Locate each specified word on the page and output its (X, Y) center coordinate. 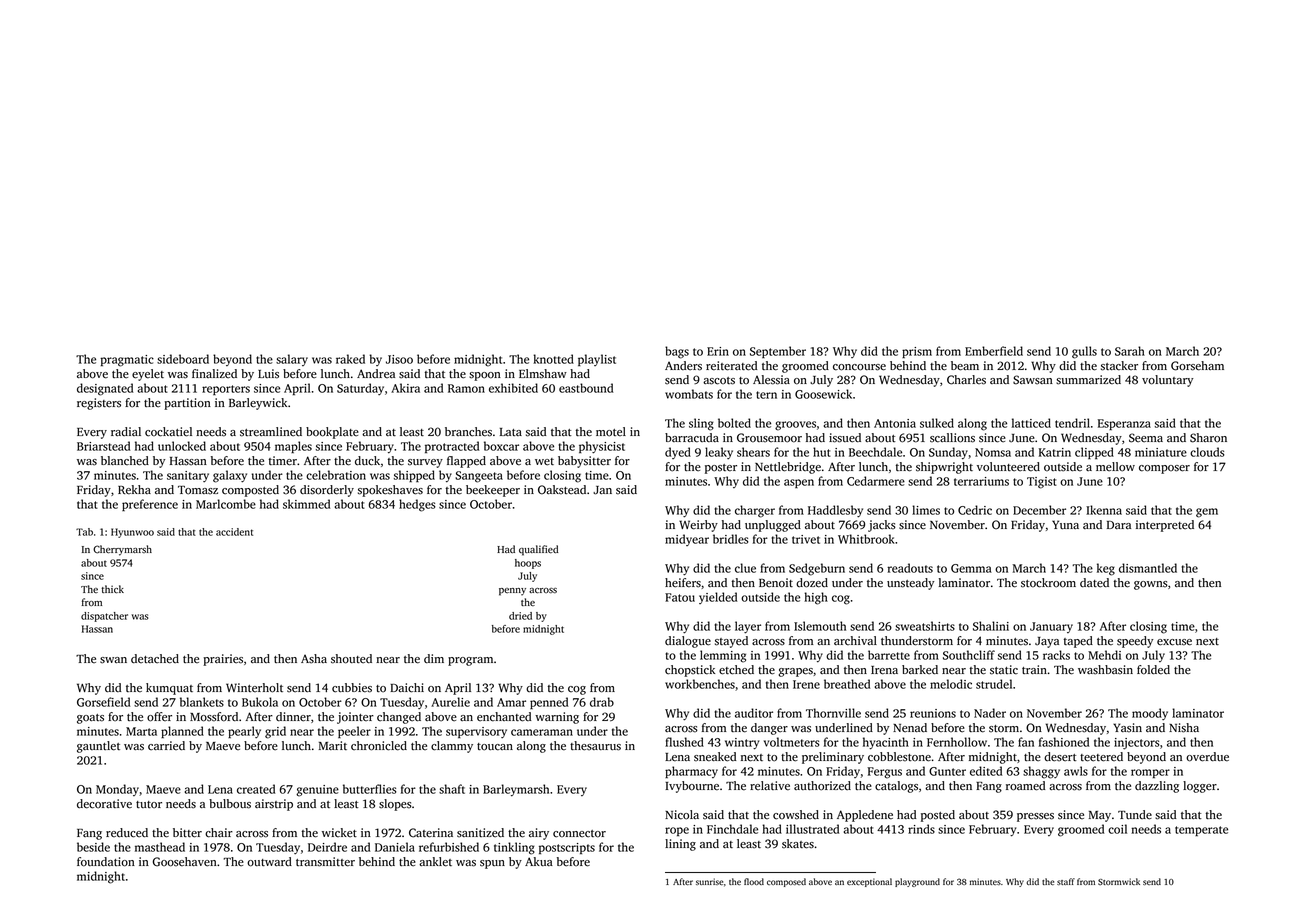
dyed (678, 453)
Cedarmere (876, 481)
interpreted (1165, 526)
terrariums (981, 481)
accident (234, 532)
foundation (106, 862)
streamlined (271, 432)
